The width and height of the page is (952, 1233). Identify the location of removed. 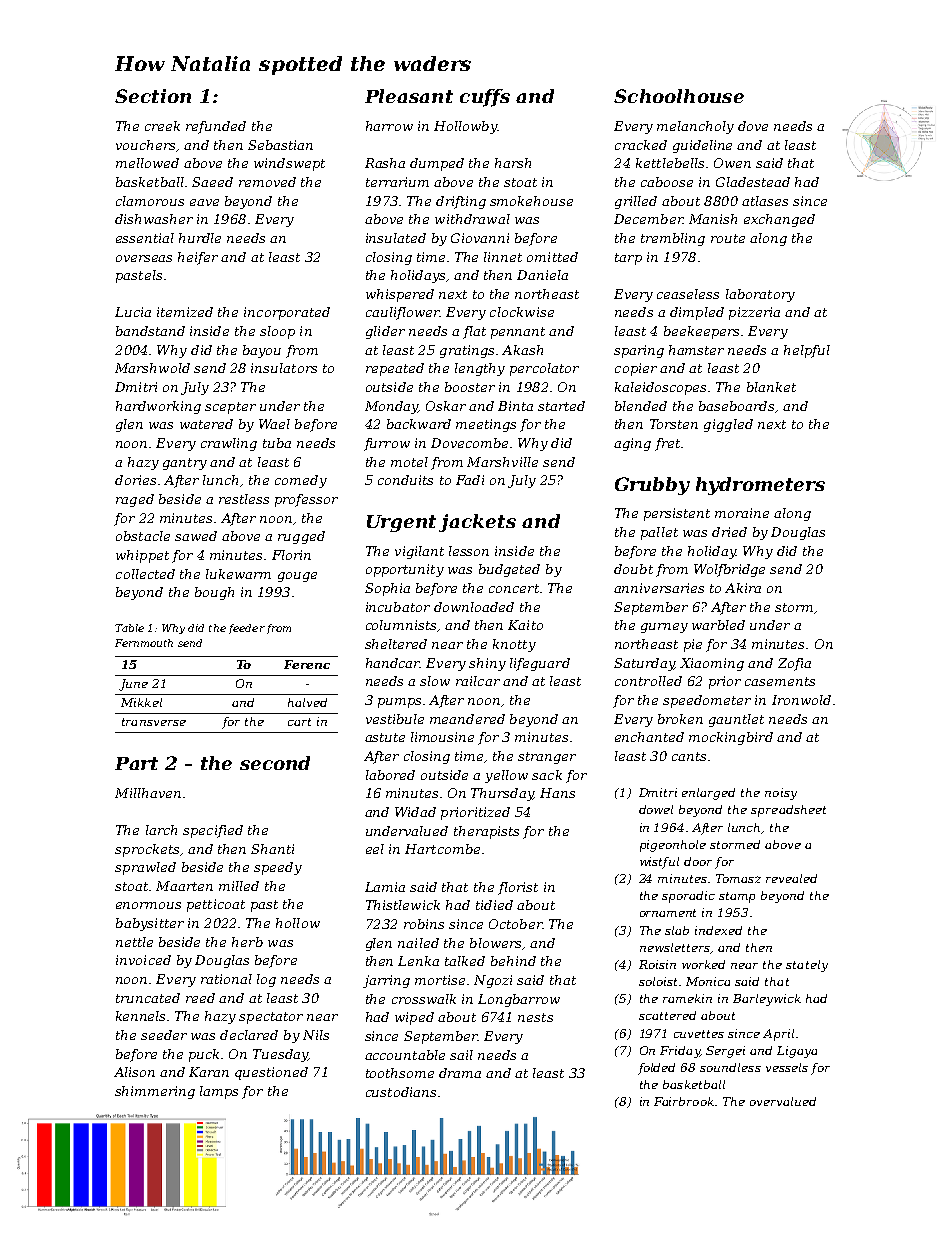
(267, 182).
